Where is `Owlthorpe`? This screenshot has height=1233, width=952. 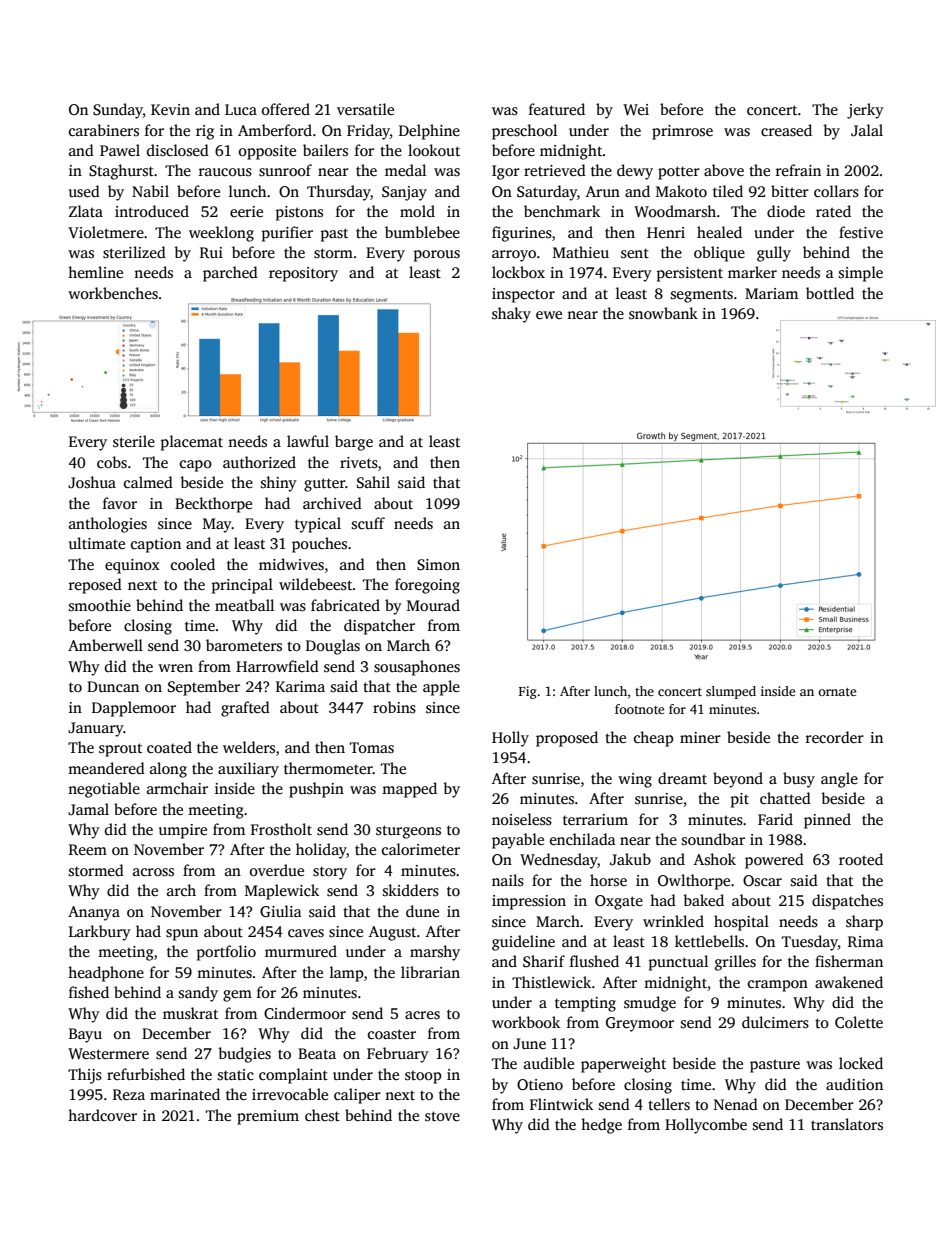 Owlthorpe is located at coordinates (694, 882).
